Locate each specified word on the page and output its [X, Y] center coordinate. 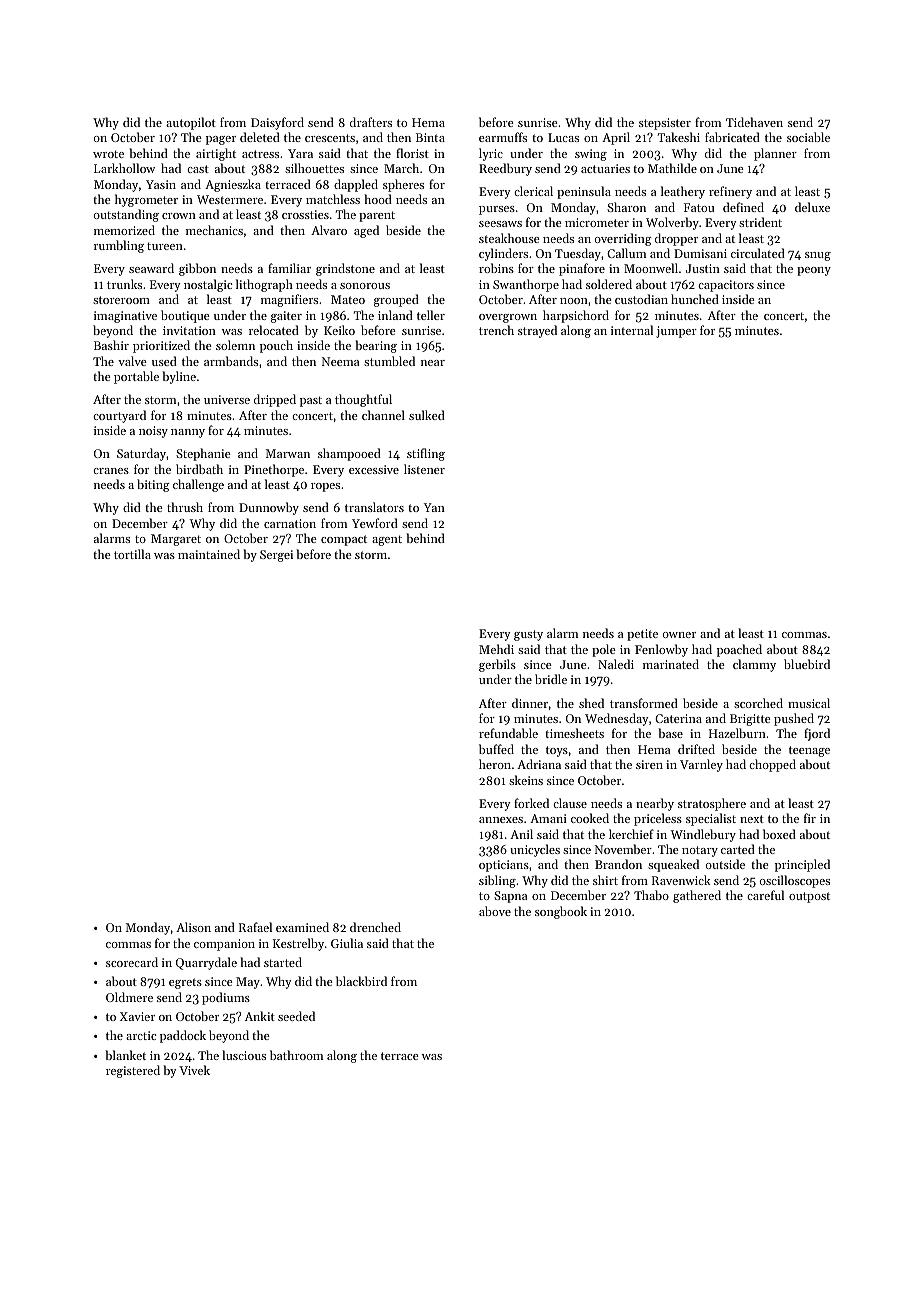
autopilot [191, 123]
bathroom [296, 1055]
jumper [676, 332]
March [401, 168]
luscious [244, 1055]
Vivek [194, 1070]
